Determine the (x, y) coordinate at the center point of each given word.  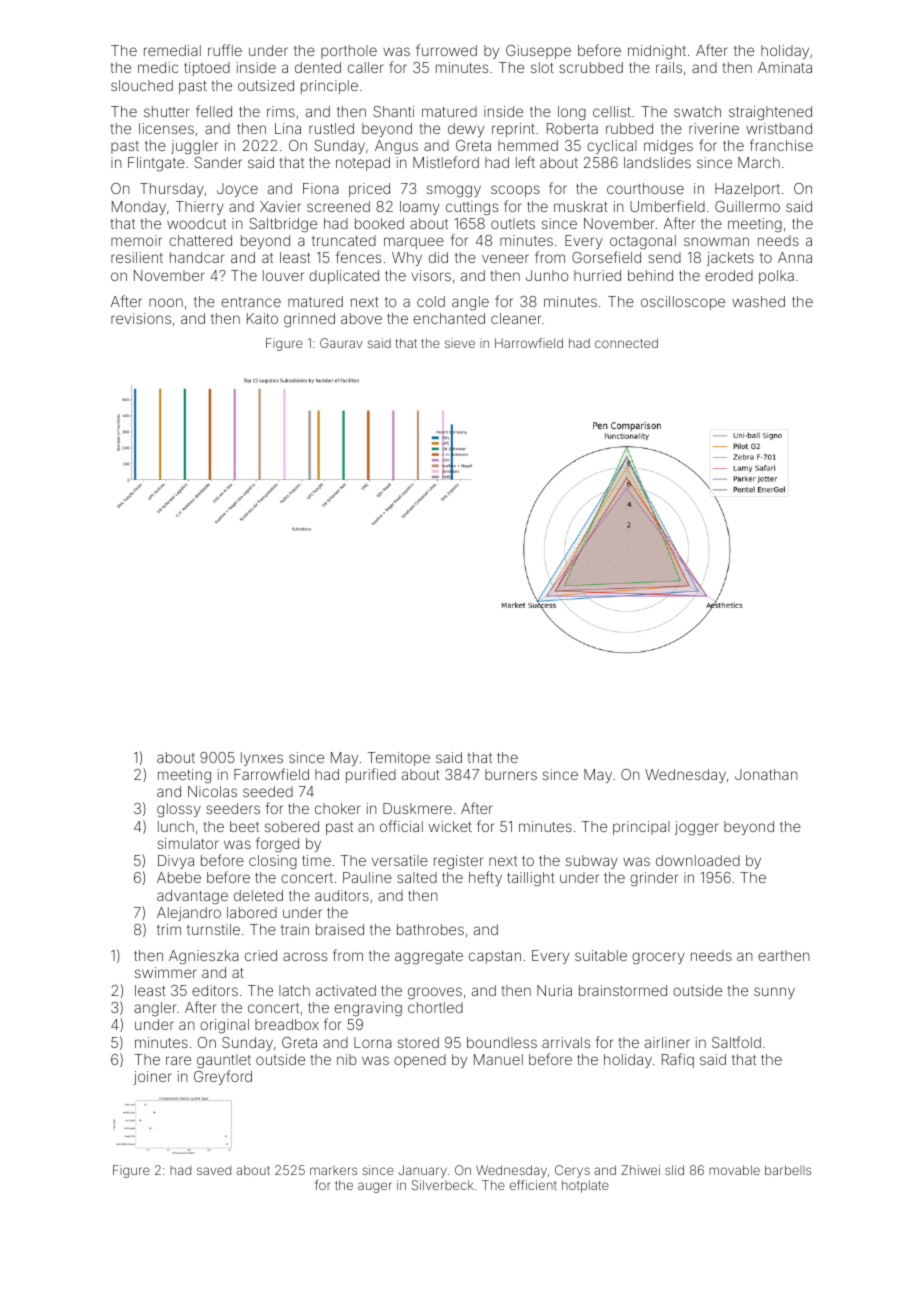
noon (166, 302)
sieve (460, 343)
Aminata (785, 67)
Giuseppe (538, 52)
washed (758, 301)
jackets (730, 259)
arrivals (566, 1042)
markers (333, 1170)
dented (318, 67)
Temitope (399, 759)
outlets (513, 223)
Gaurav (341, 343)
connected (626, 343)
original (224, 1026)
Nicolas (212, 791)
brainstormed (623, 990)
